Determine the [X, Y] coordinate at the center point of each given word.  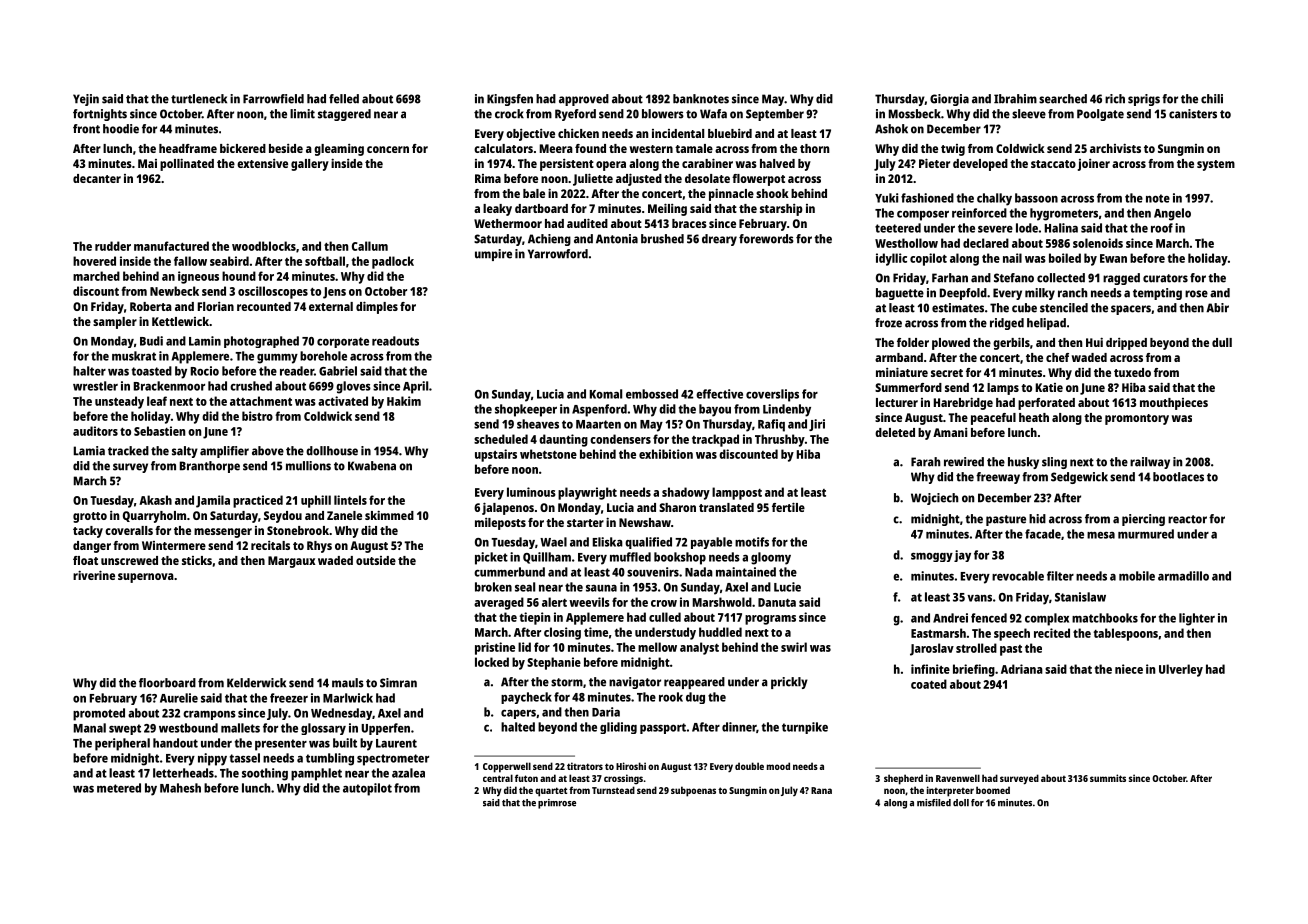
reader [297, 371]
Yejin [86, 100]
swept [125, 729]
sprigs [1144, 100]
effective [719, 394]
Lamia [89, 451]
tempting [1157, 294]
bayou [715, 410]
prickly [789, 683]
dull [1222, 342]
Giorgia [949, 100]
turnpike [805, 728]
